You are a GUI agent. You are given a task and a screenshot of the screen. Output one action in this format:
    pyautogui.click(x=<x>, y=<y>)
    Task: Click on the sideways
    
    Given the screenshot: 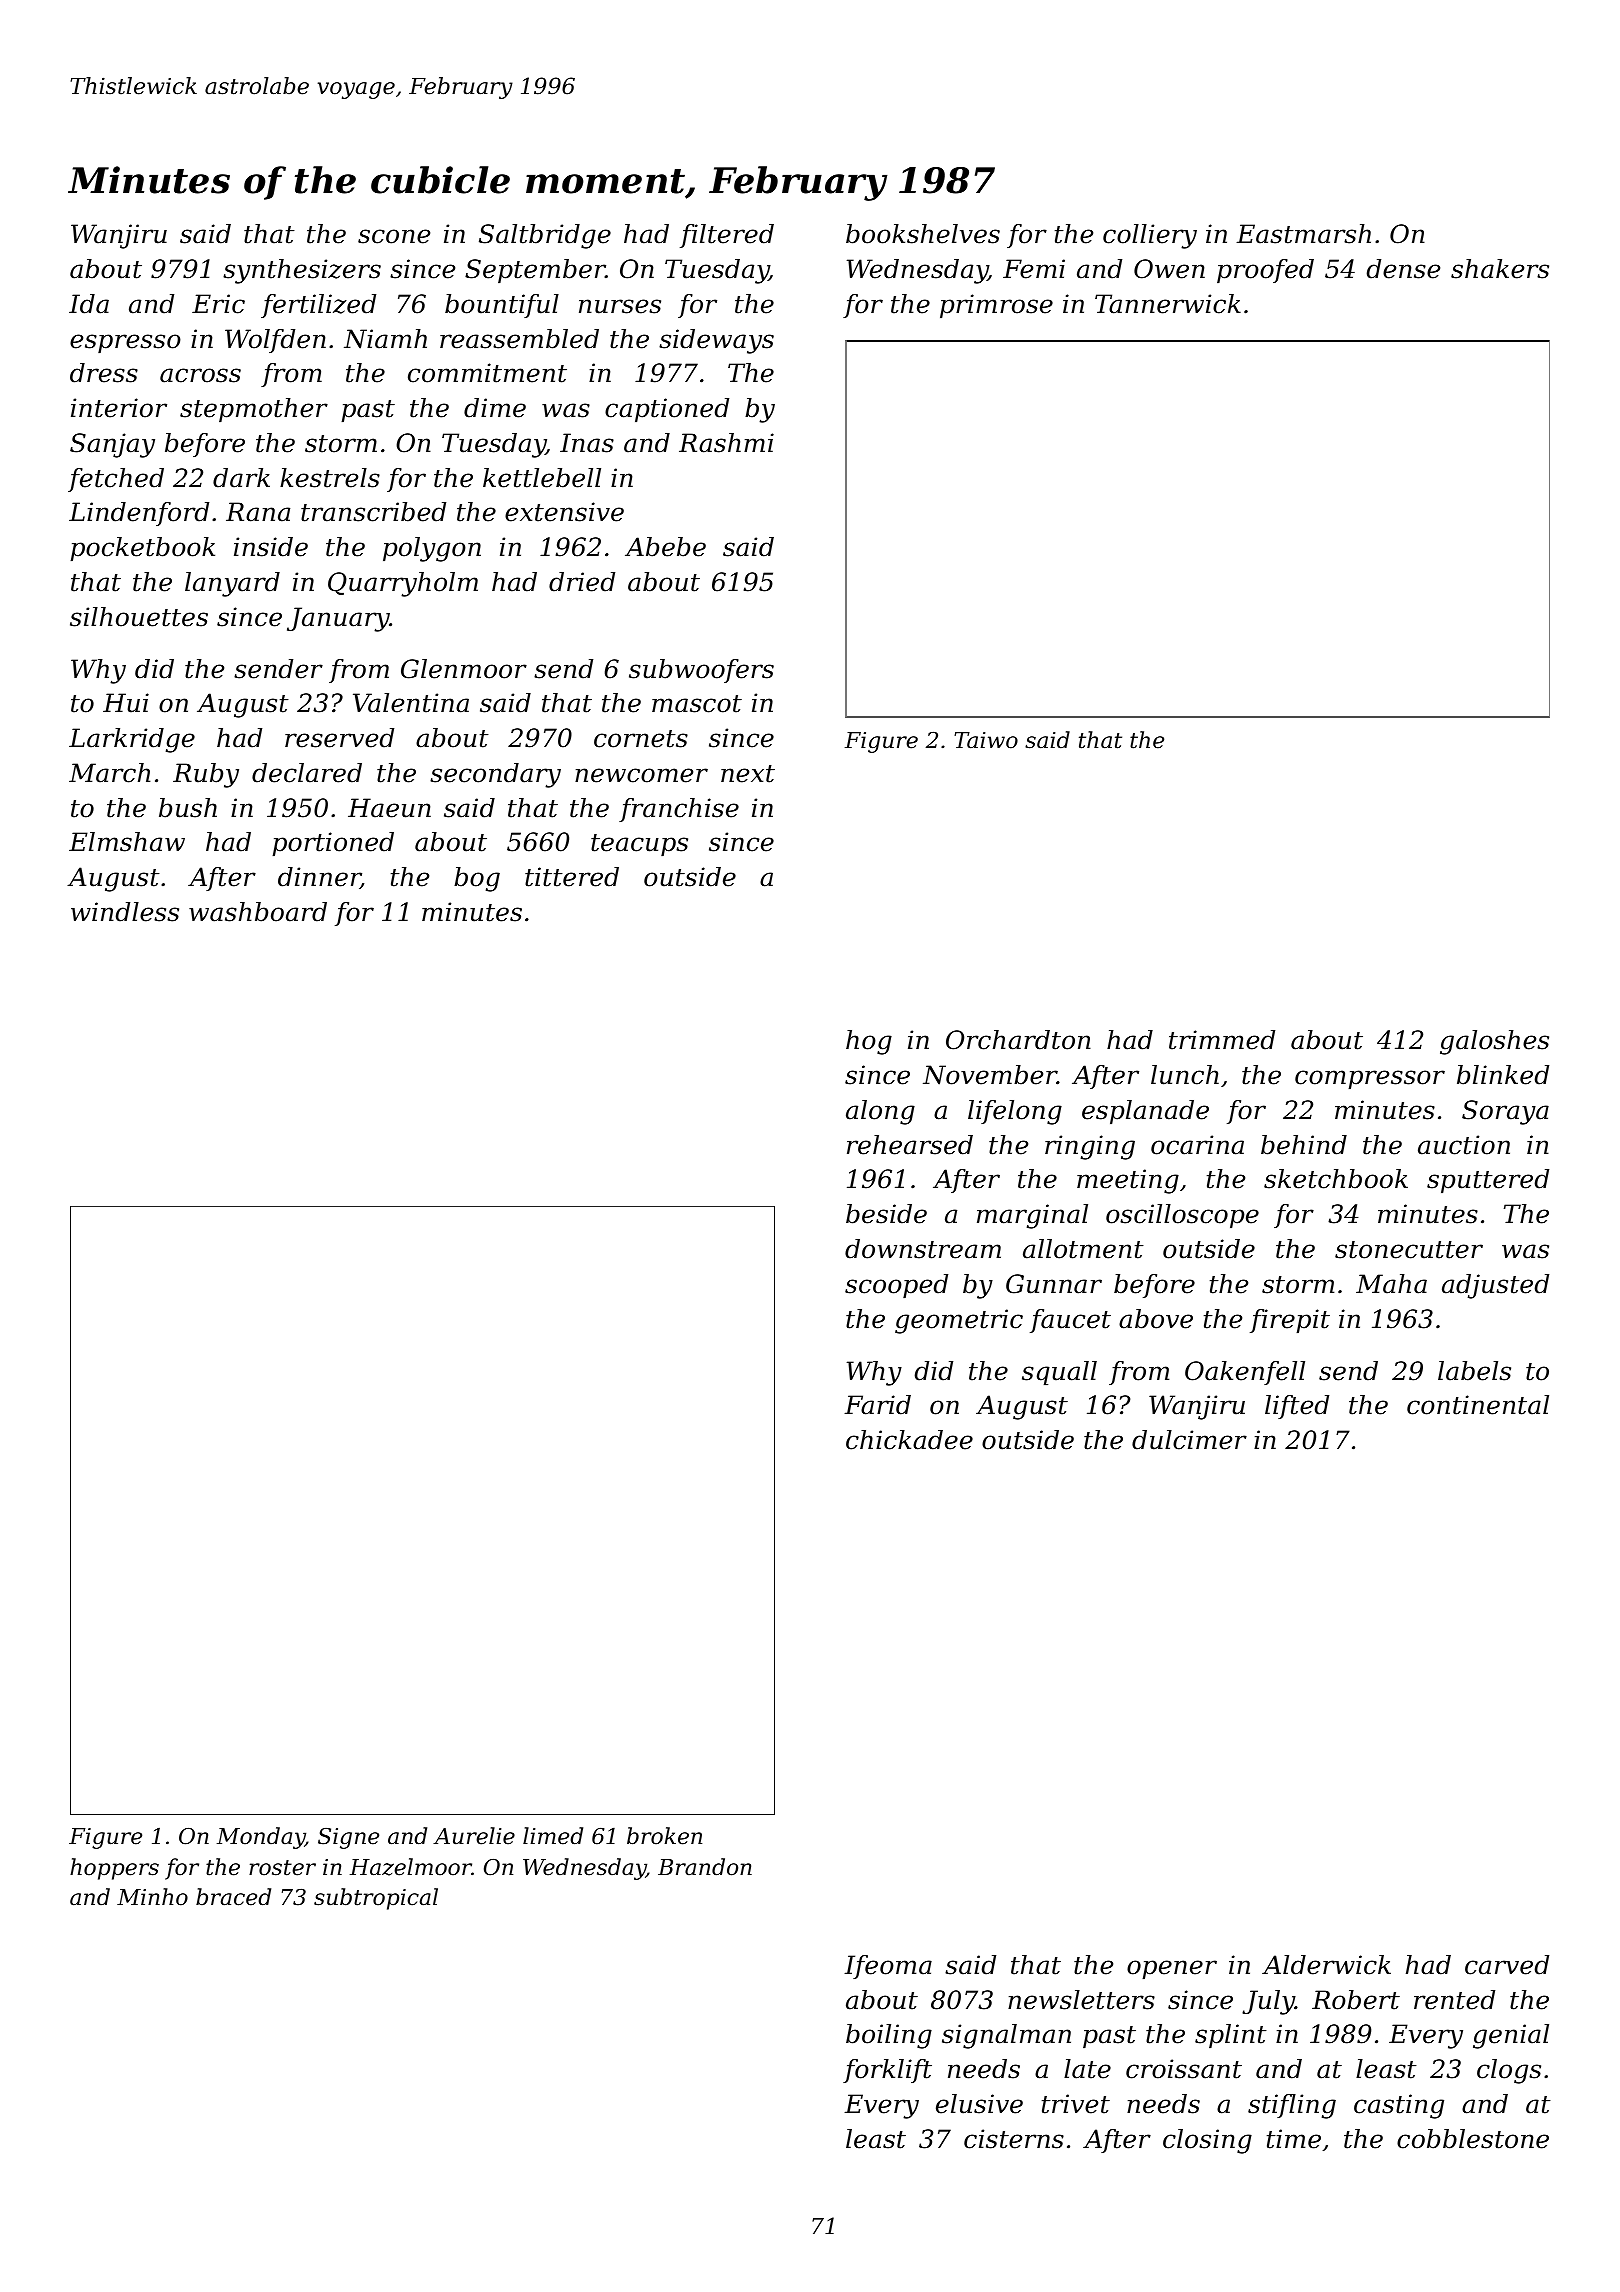 What is the action you would take?
    pyautogui.click(x=716, y=341)
